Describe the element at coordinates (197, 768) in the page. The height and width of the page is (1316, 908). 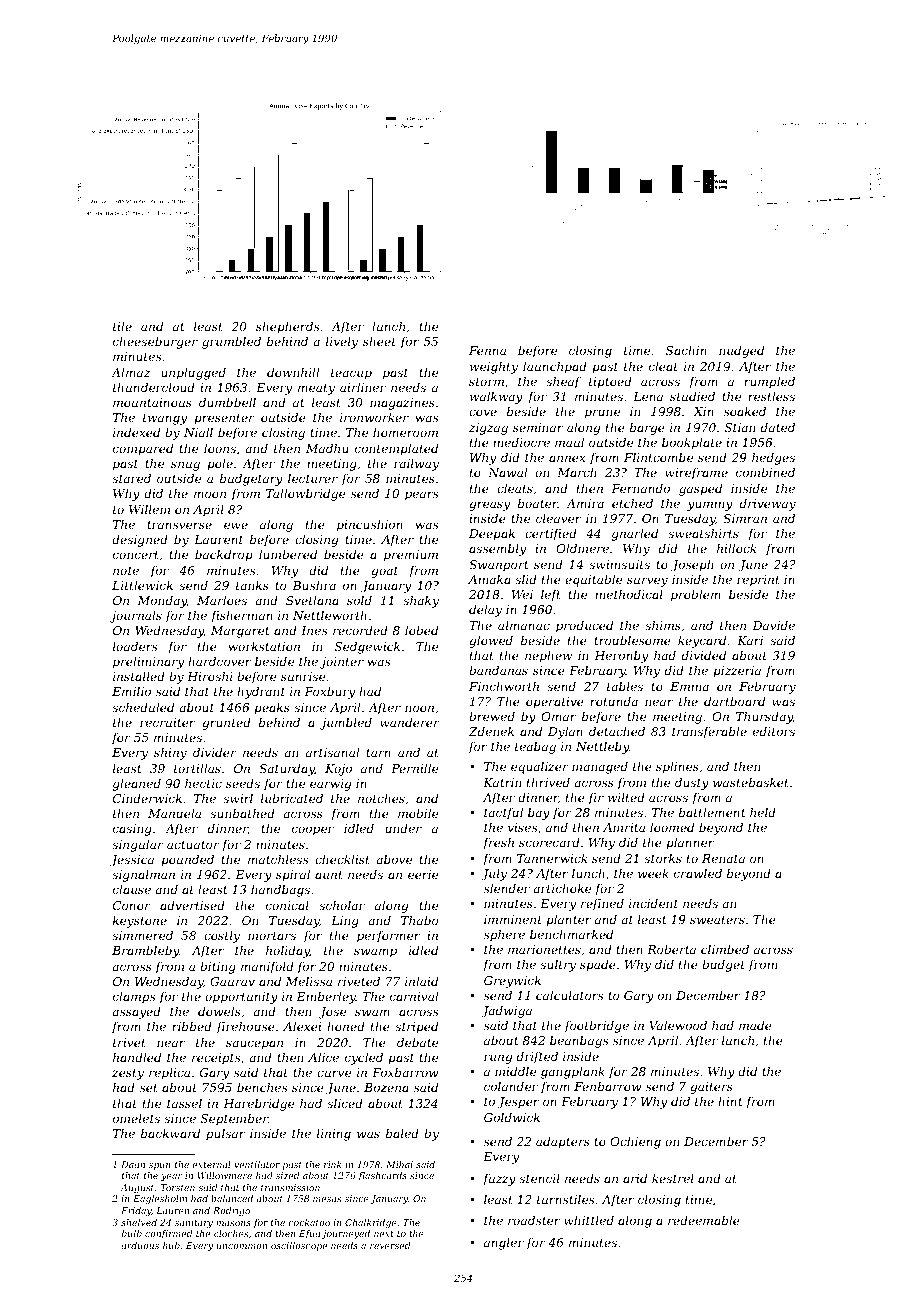
I see `tortillas` at that location.
